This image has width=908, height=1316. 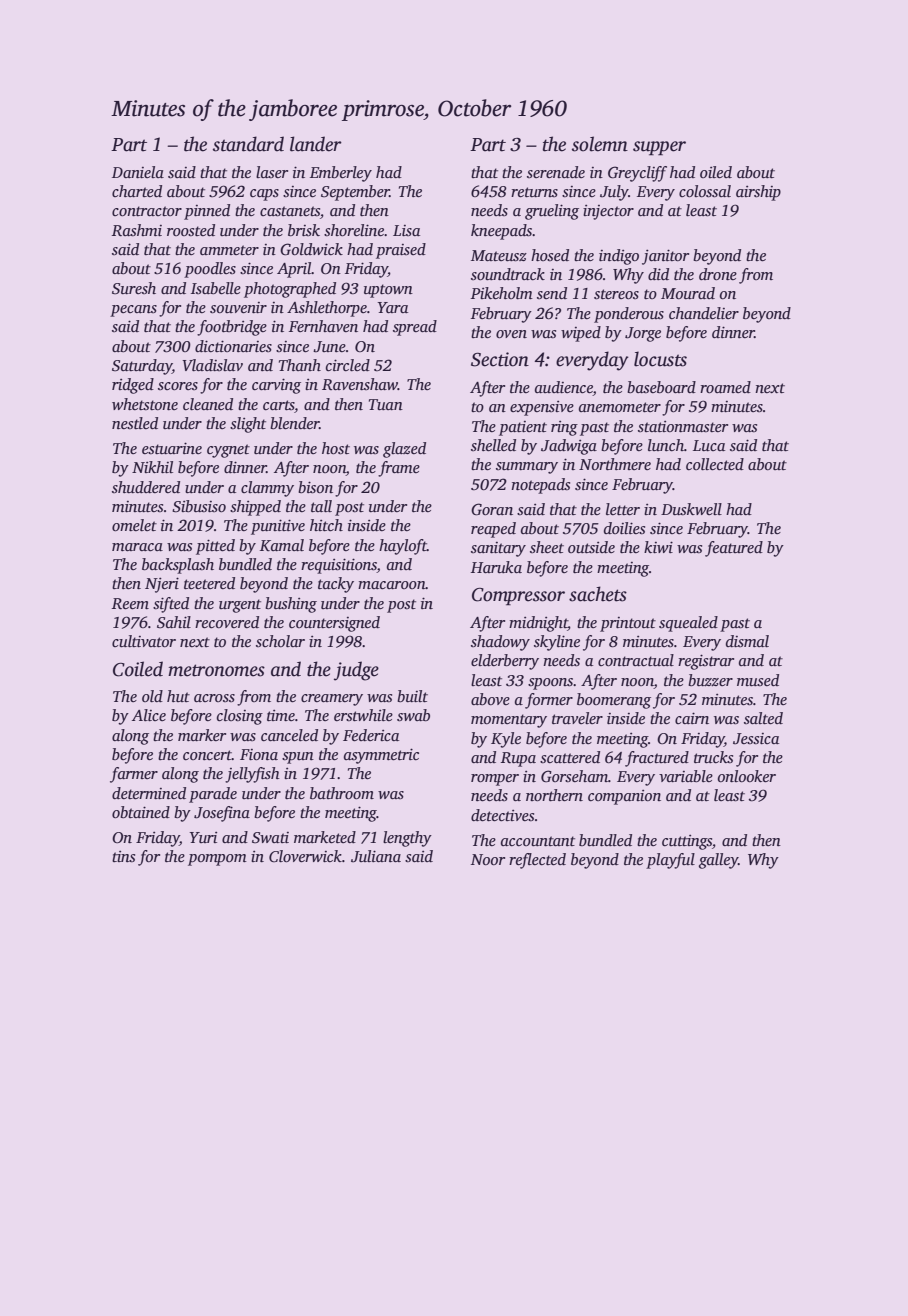 I want to click on pompom, so click(x=217, y=860).
